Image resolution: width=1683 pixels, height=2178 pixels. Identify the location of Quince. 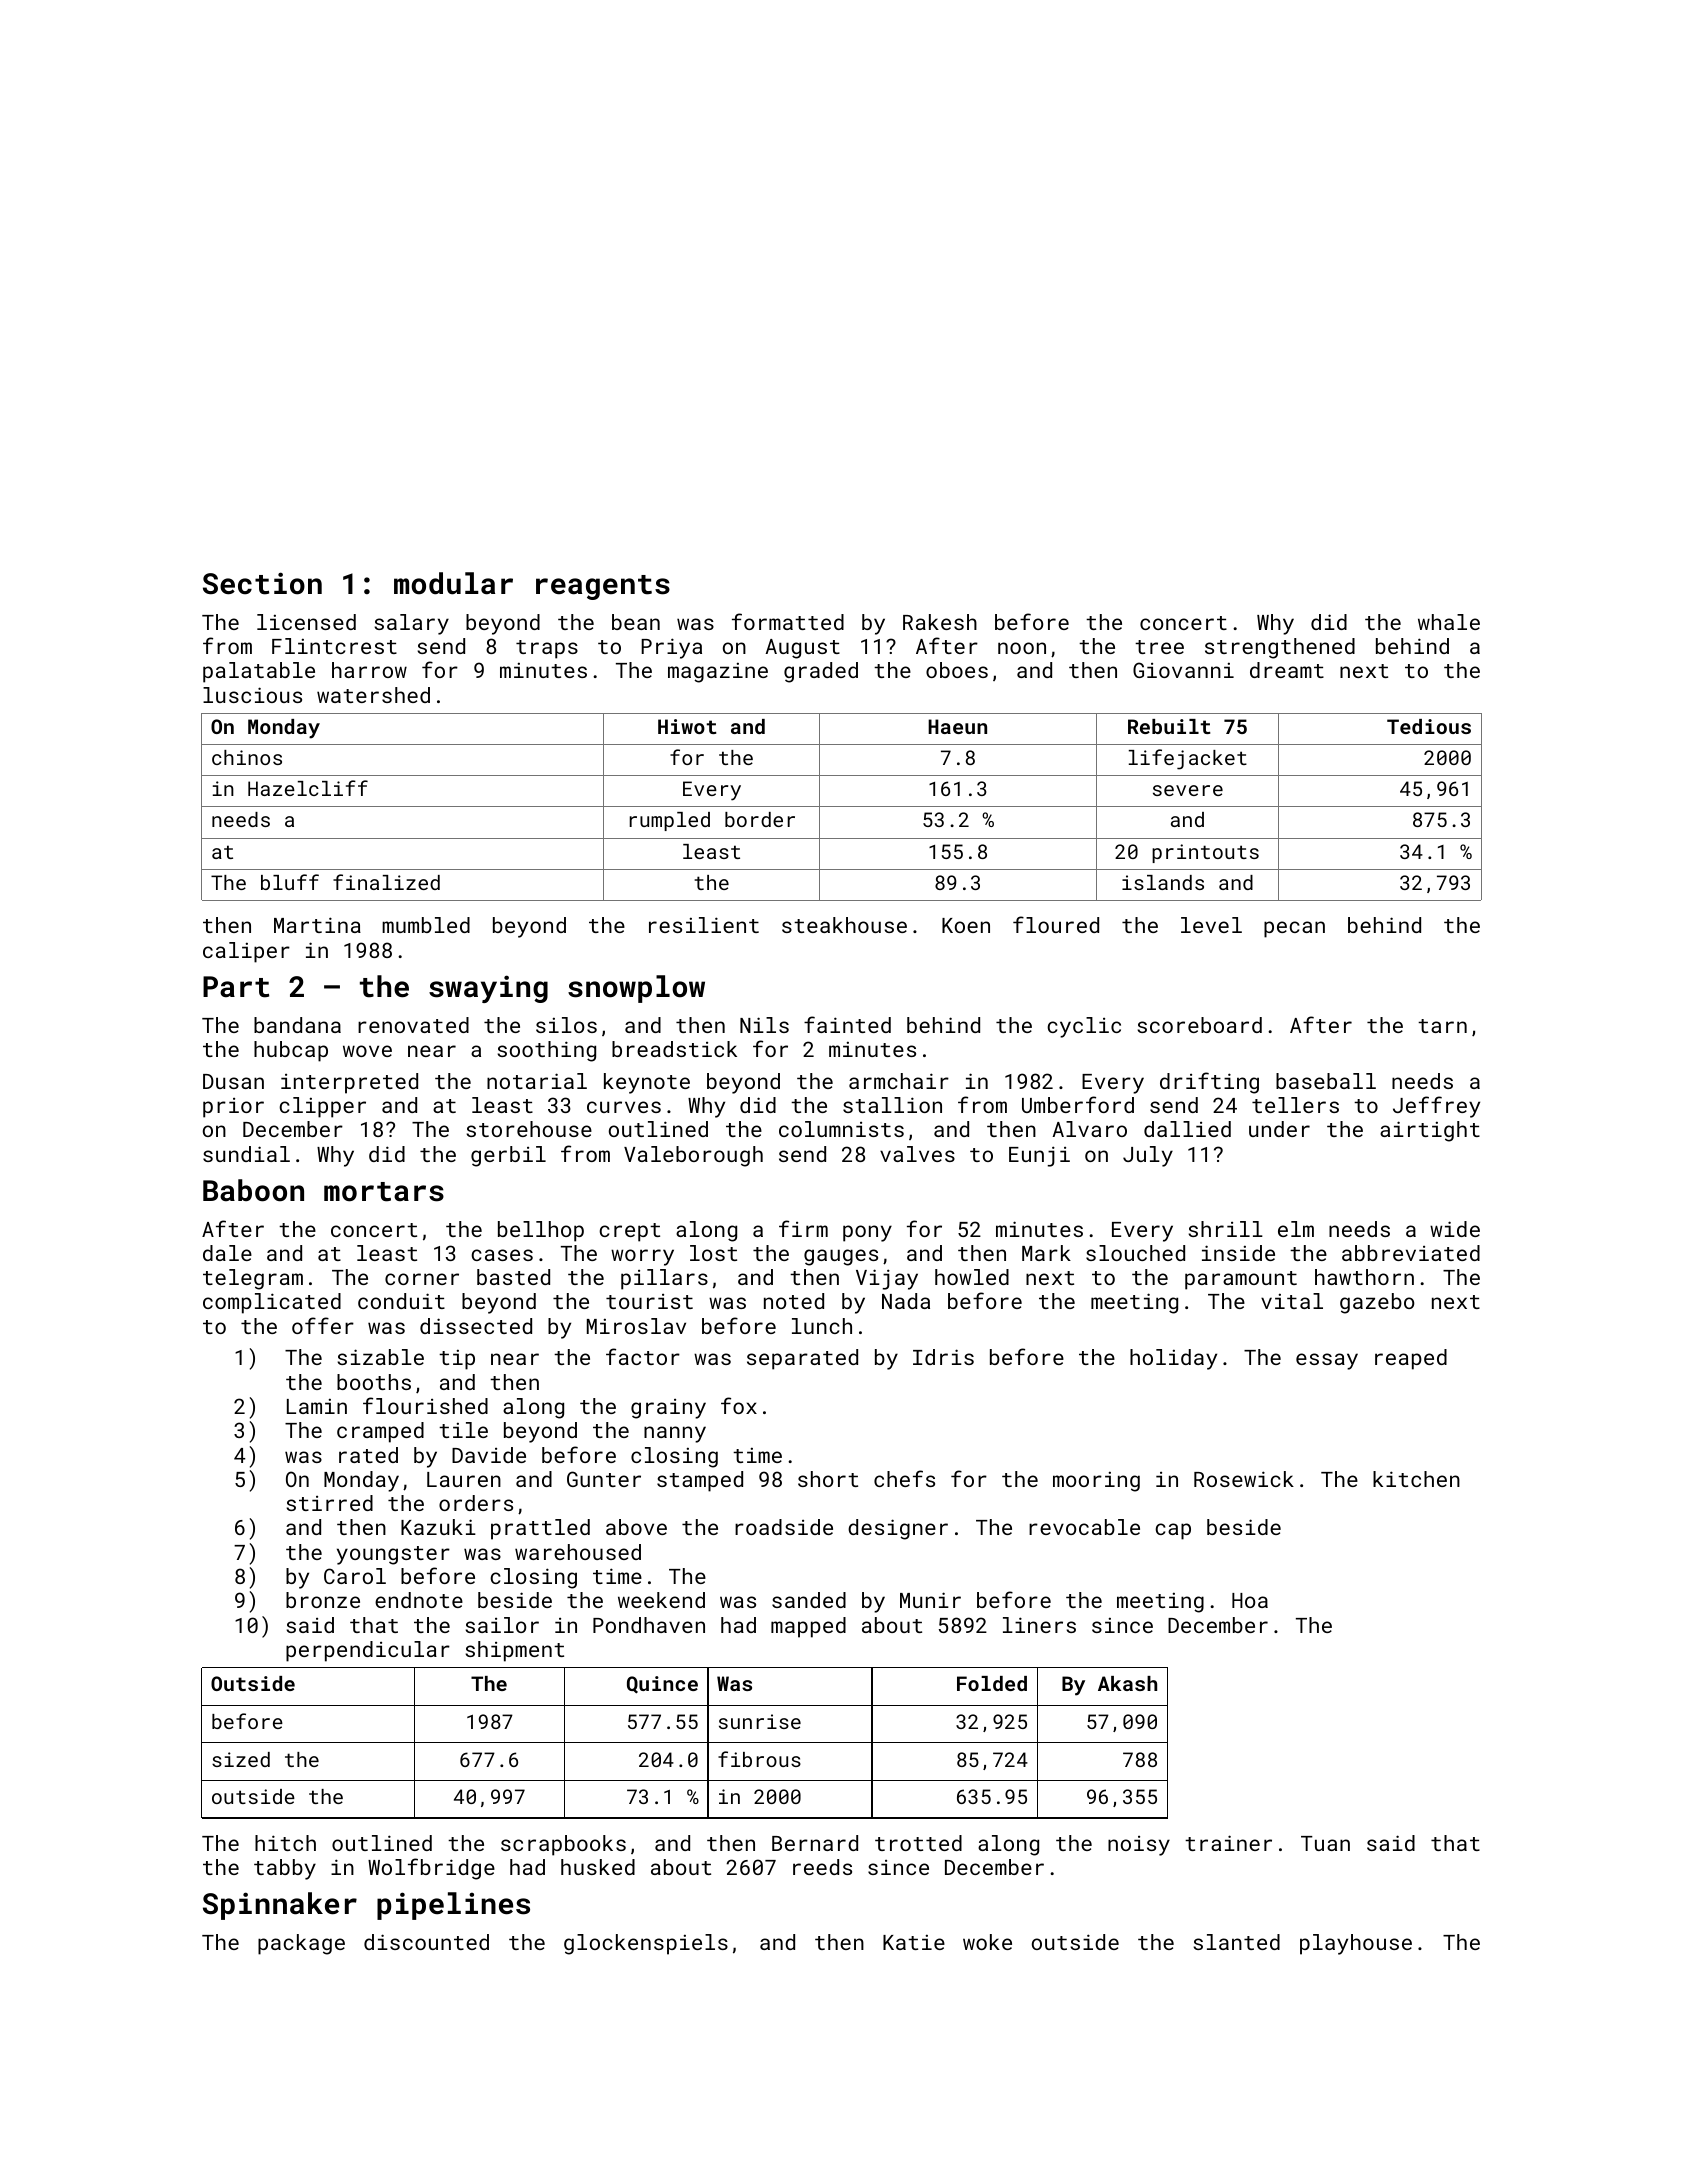
(662, 1685).
